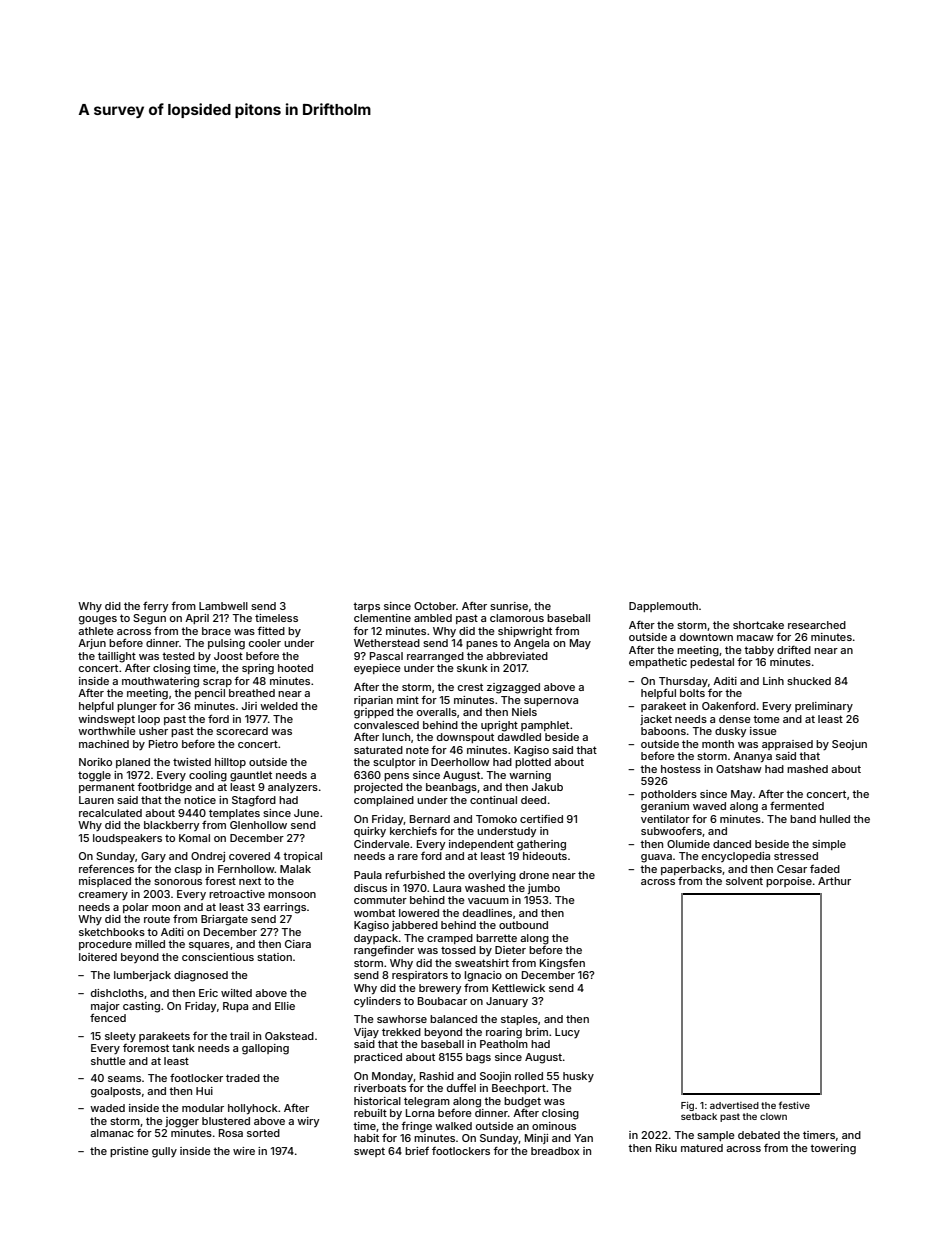  What do you see at coordinates (807, 769) in the screenshot?
I see `mashed` at bounding box center [807, 769].
